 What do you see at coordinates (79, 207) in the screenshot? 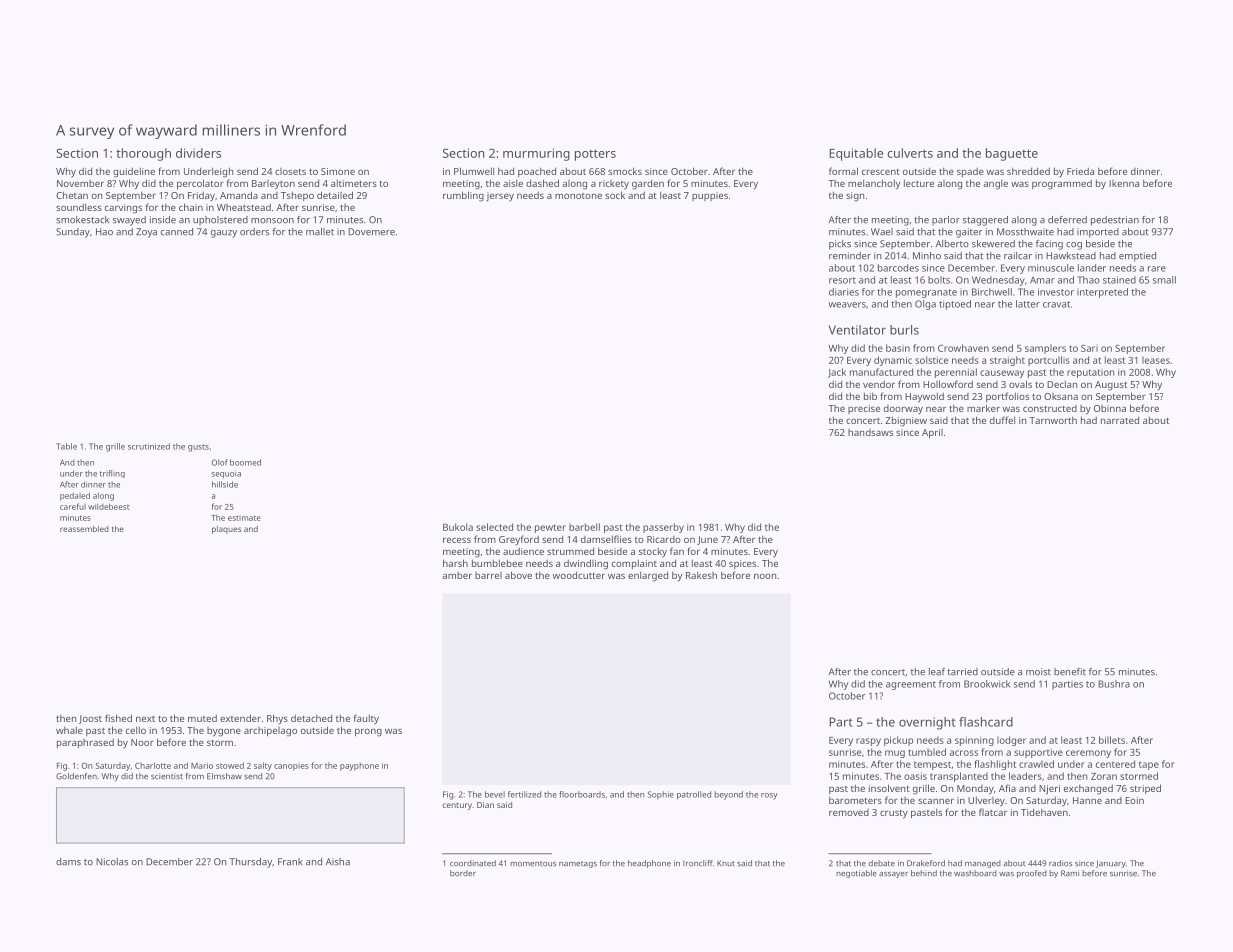
I see `soundless` at bounding box center [79, 207].
